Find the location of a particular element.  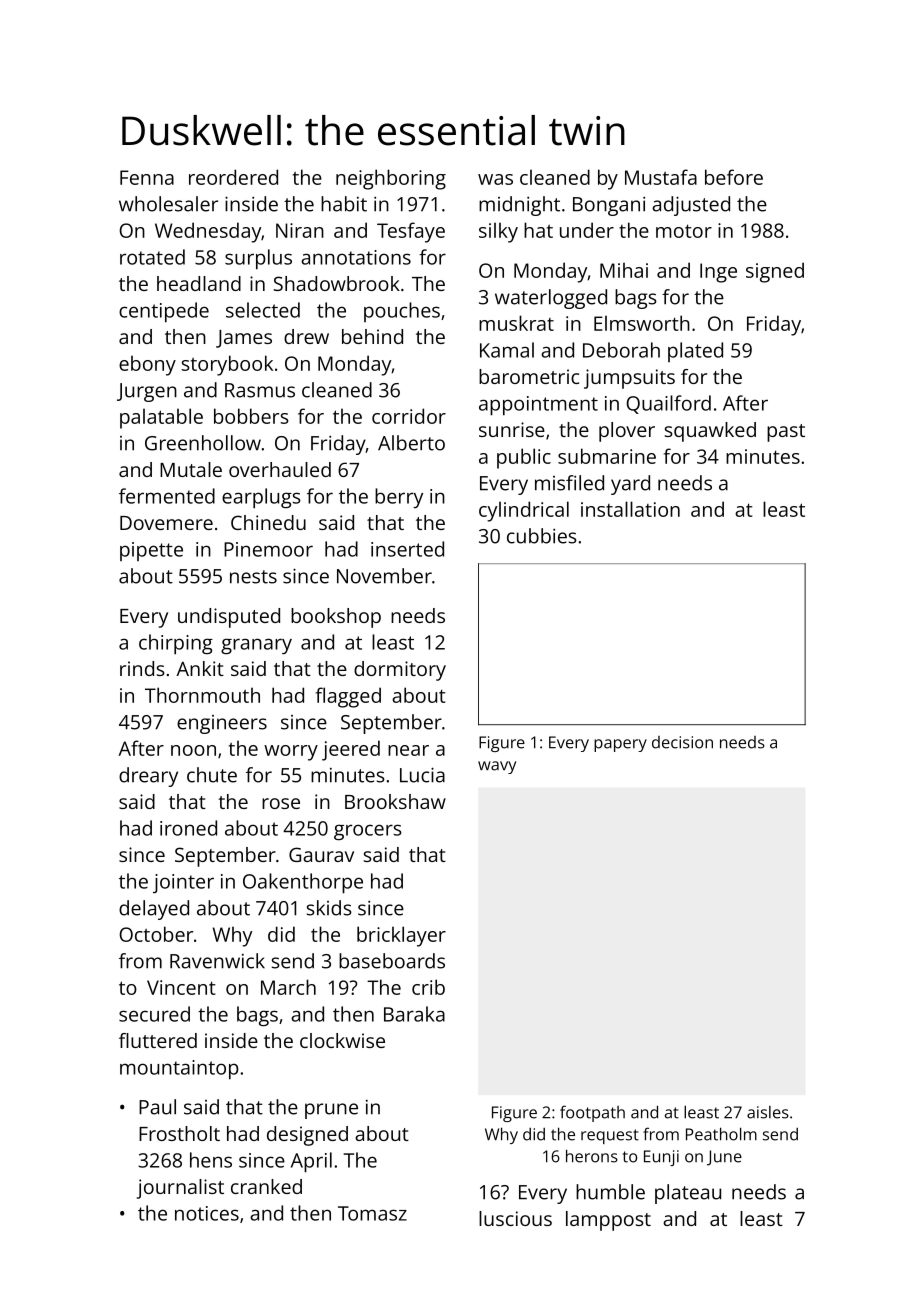

Tesfaye is located at coordinates (411, 232).
